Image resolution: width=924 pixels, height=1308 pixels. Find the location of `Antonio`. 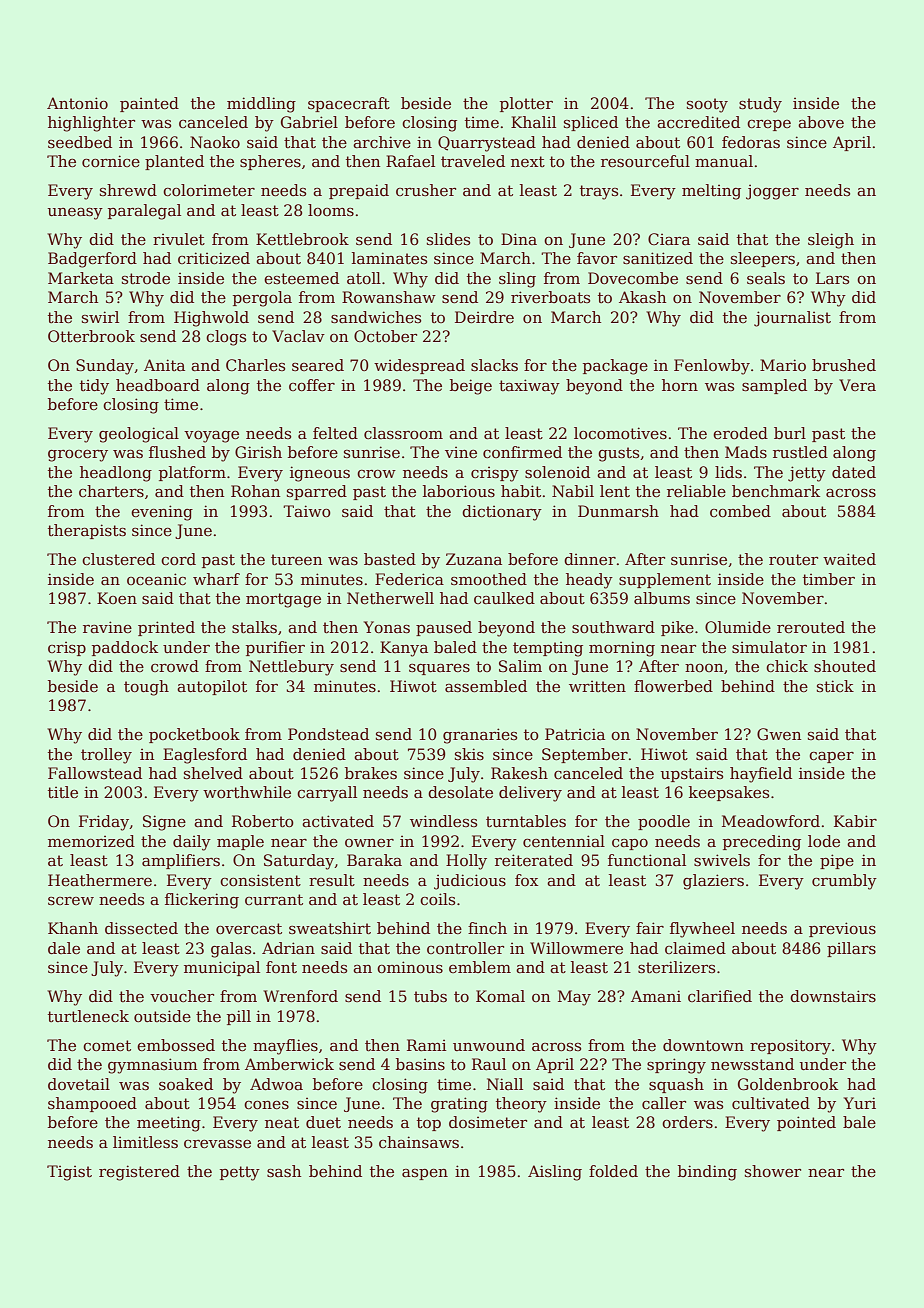

Antonio is located at coordinates (77, 103).
